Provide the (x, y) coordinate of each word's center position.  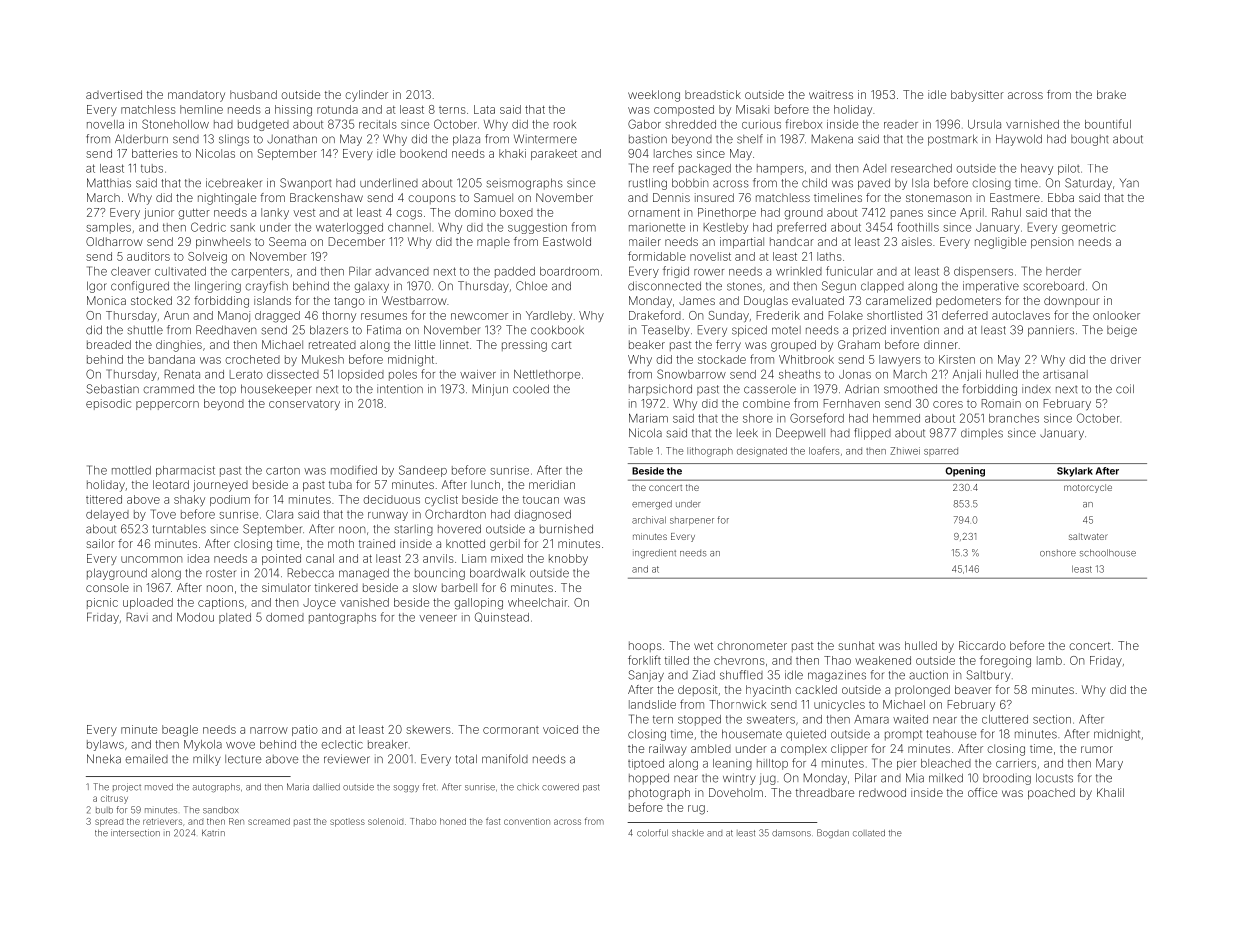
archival (649, 520)
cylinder (366, 96)
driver (1125, 359)
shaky (189, 500)
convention (527, 821)
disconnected (664, 286)
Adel (874, 168)
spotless (347, 822)
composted (684, 110)
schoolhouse (1108, 553)
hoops (645, 646)
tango (349, 302)
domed (285, 617)
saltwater (1088, 536)
